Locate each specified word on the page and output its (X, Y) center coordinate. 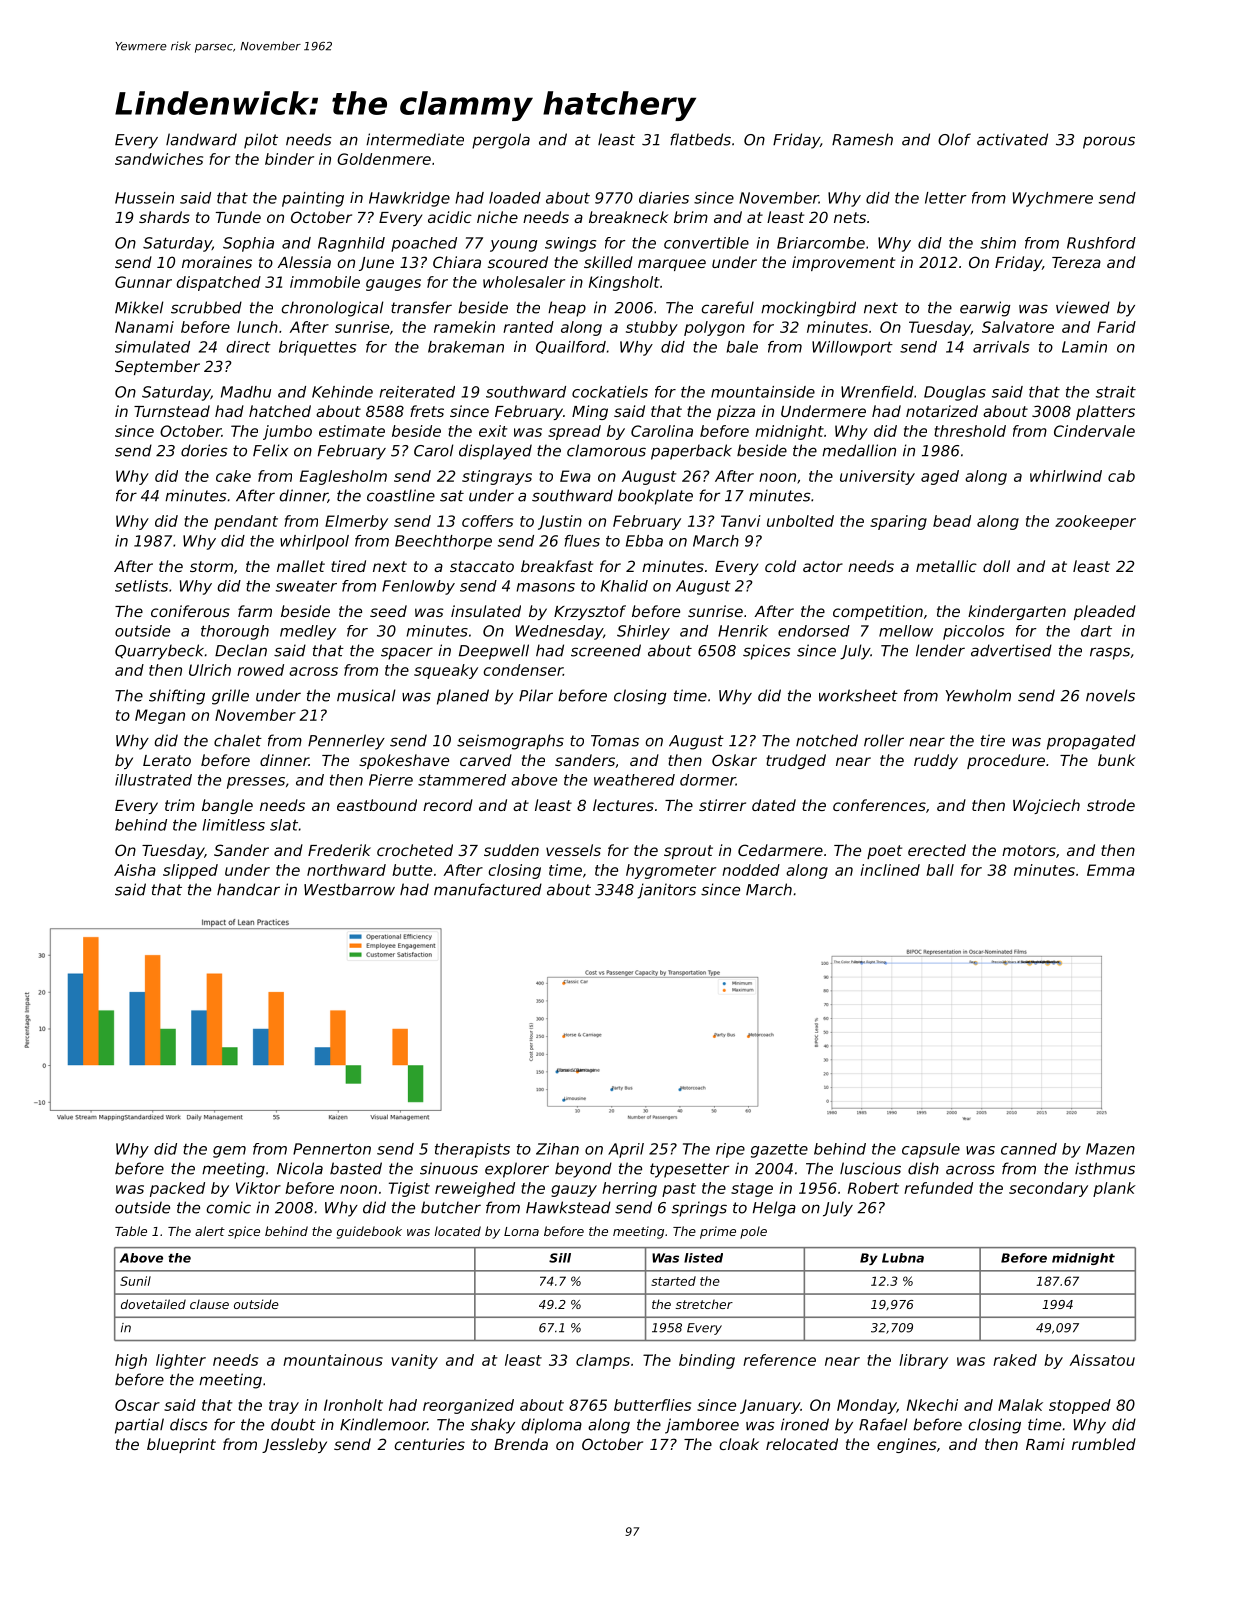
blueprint (181, 1445)
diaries (664, 198)
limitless (233, 825)
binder (289, 159)
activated (1012, 139)
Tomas (615, 741)
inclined (890, 870)
